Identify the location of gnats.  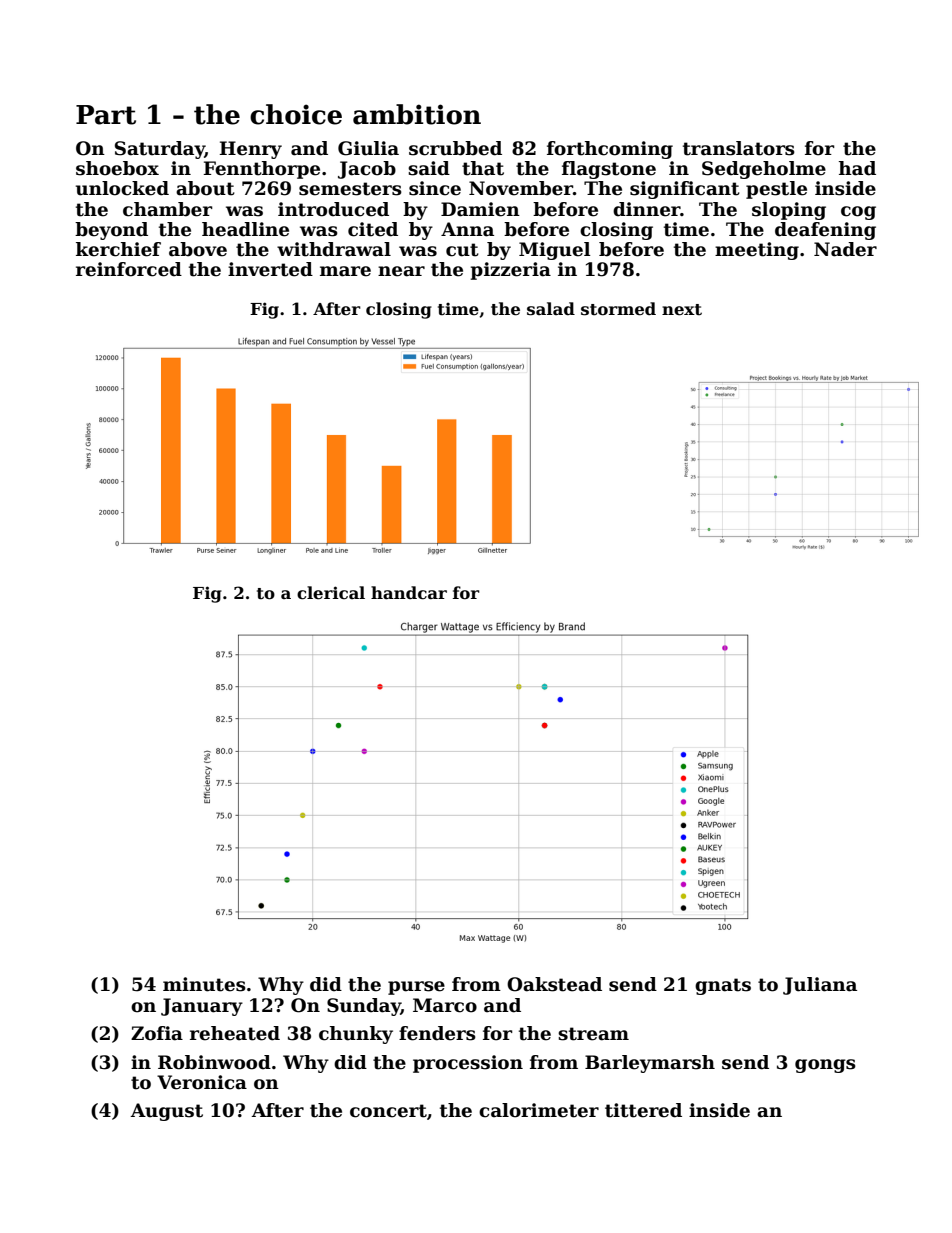
(723, 986).
